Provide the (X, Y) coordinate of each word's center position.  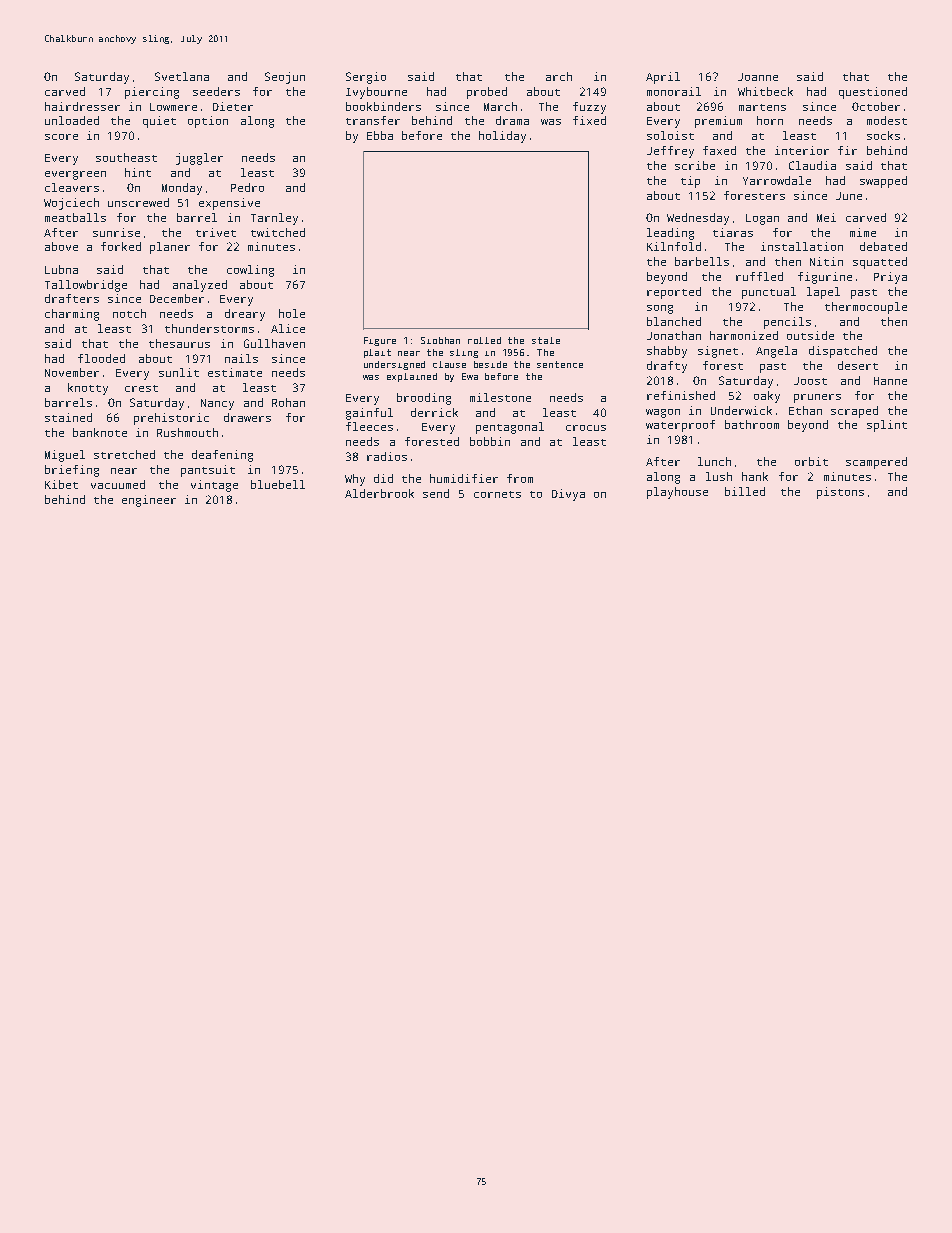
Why (355, 480)
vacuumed (118, 484)
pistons (840, 493)
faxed (719, 150)
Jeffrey (670, 152)
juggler (199, 159)
